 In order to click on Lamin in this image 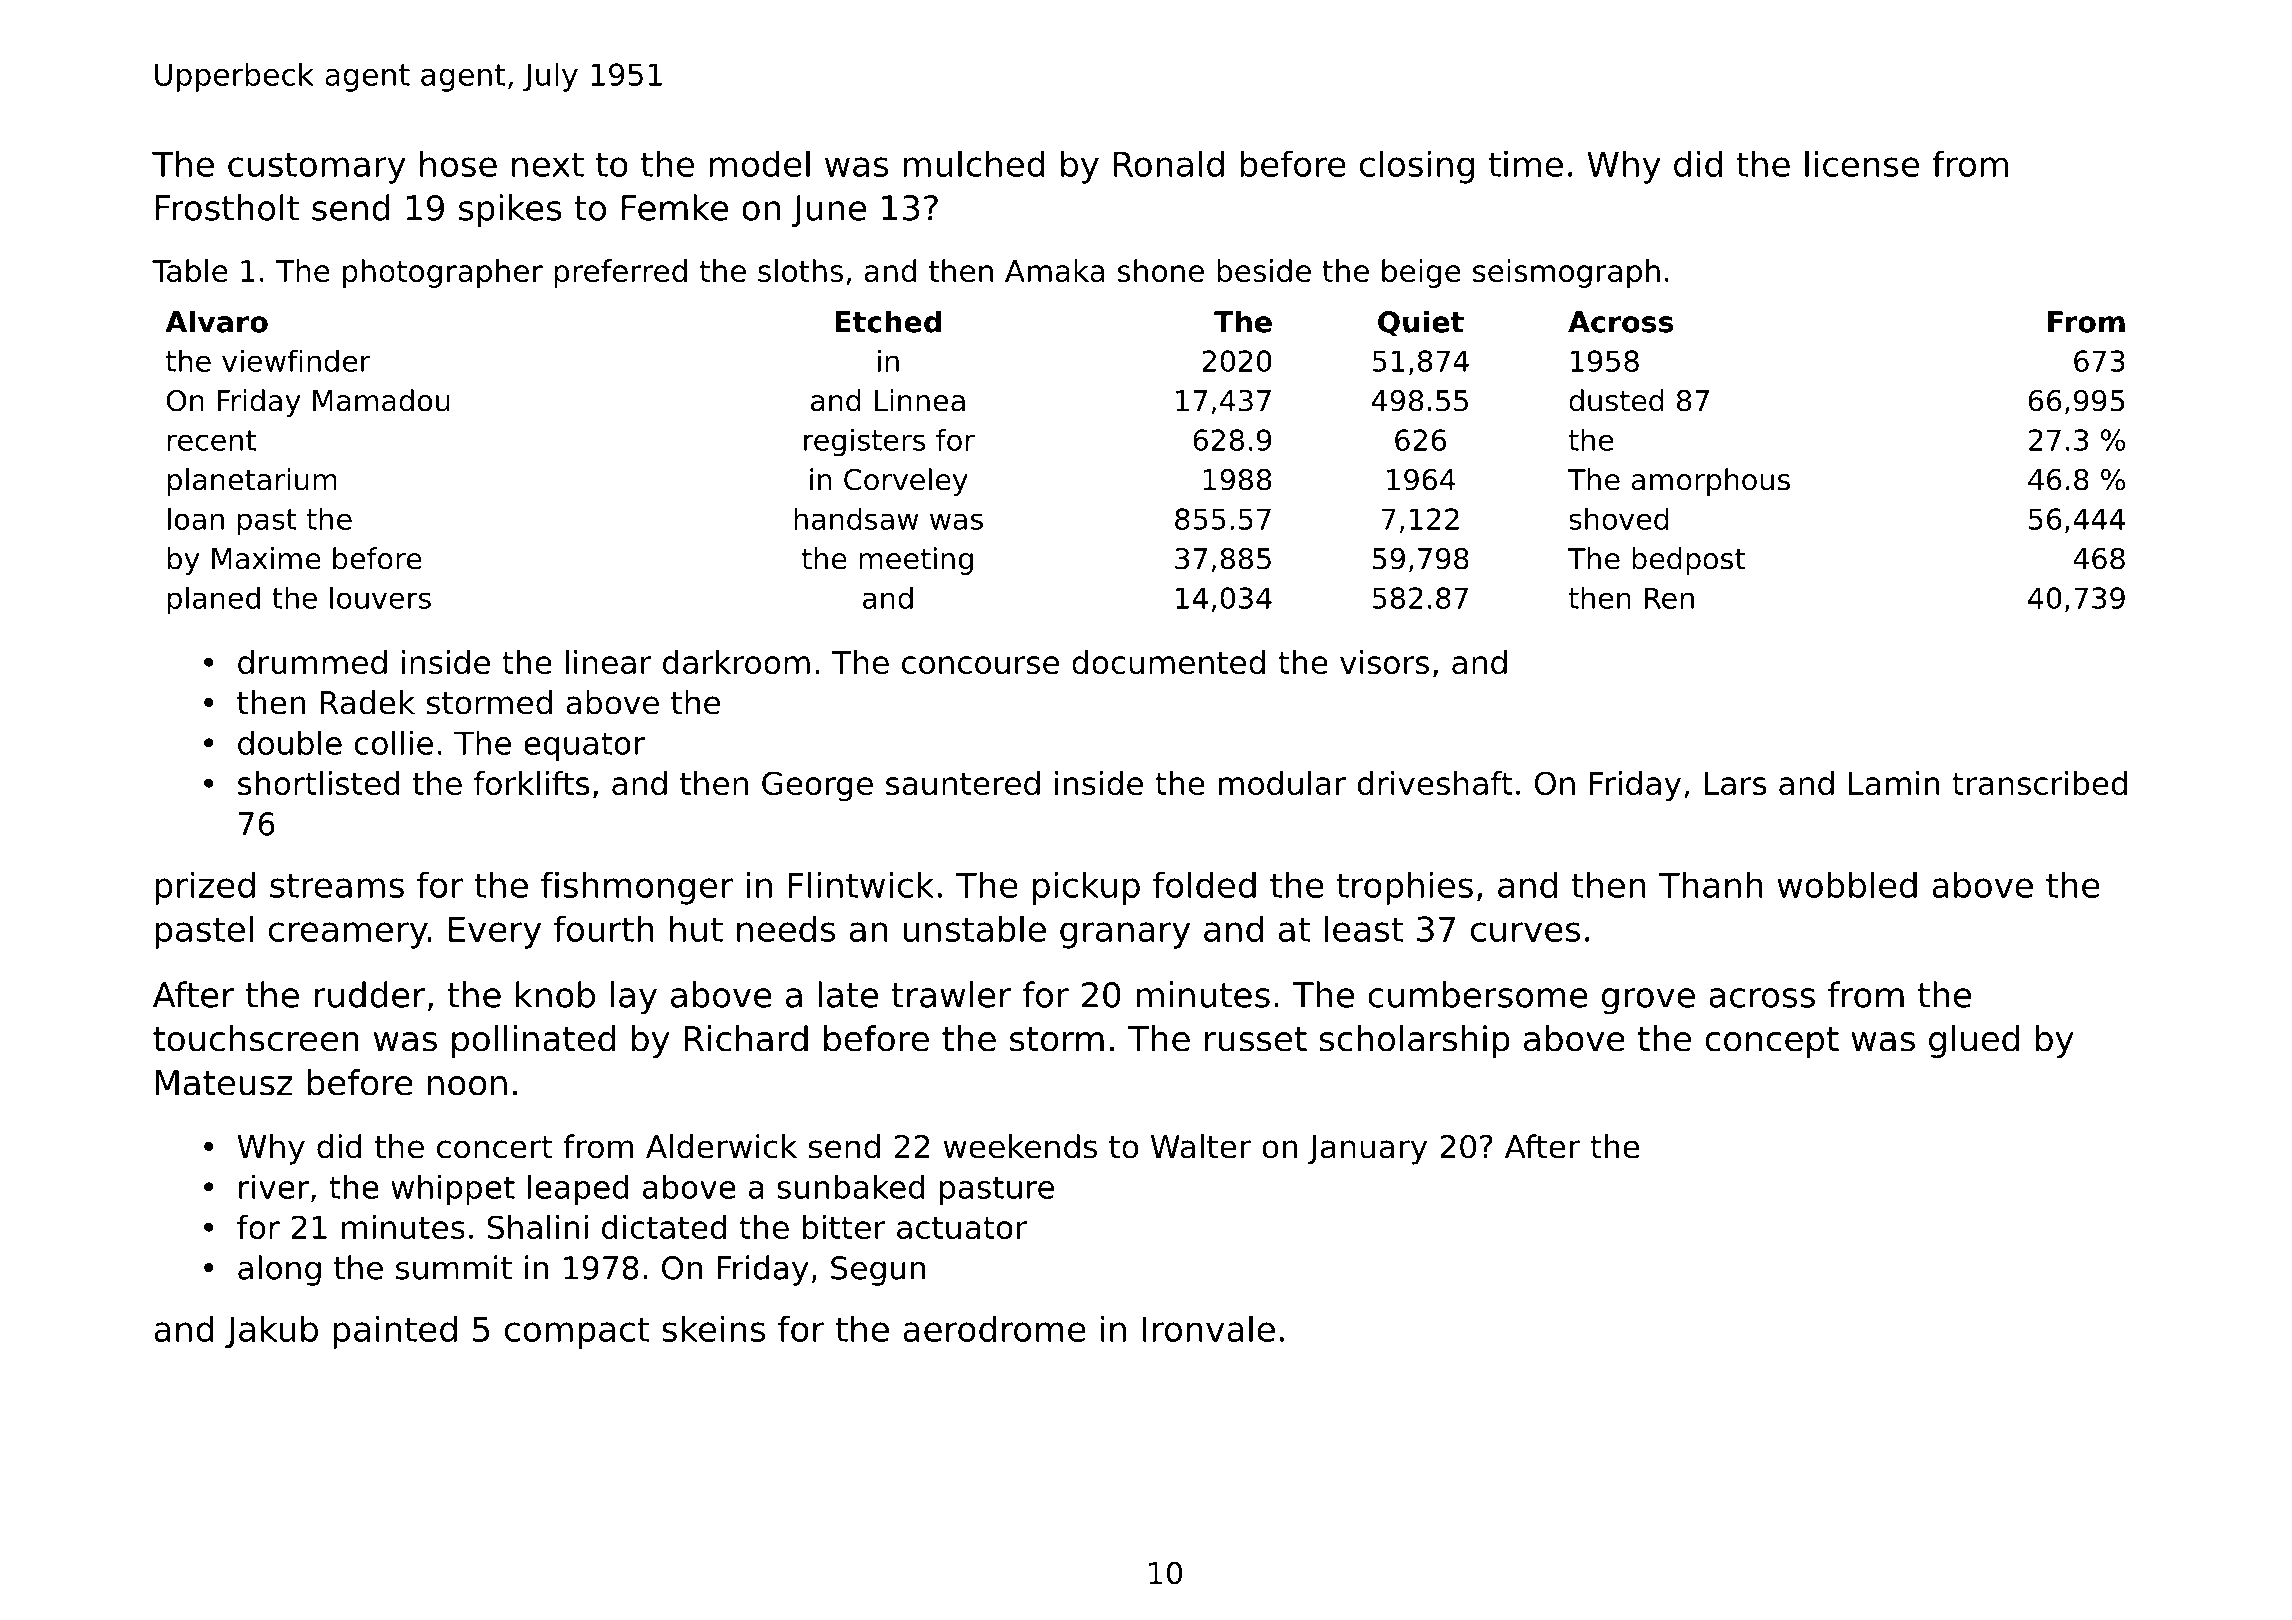, I will do `click(1894, 783)`.
